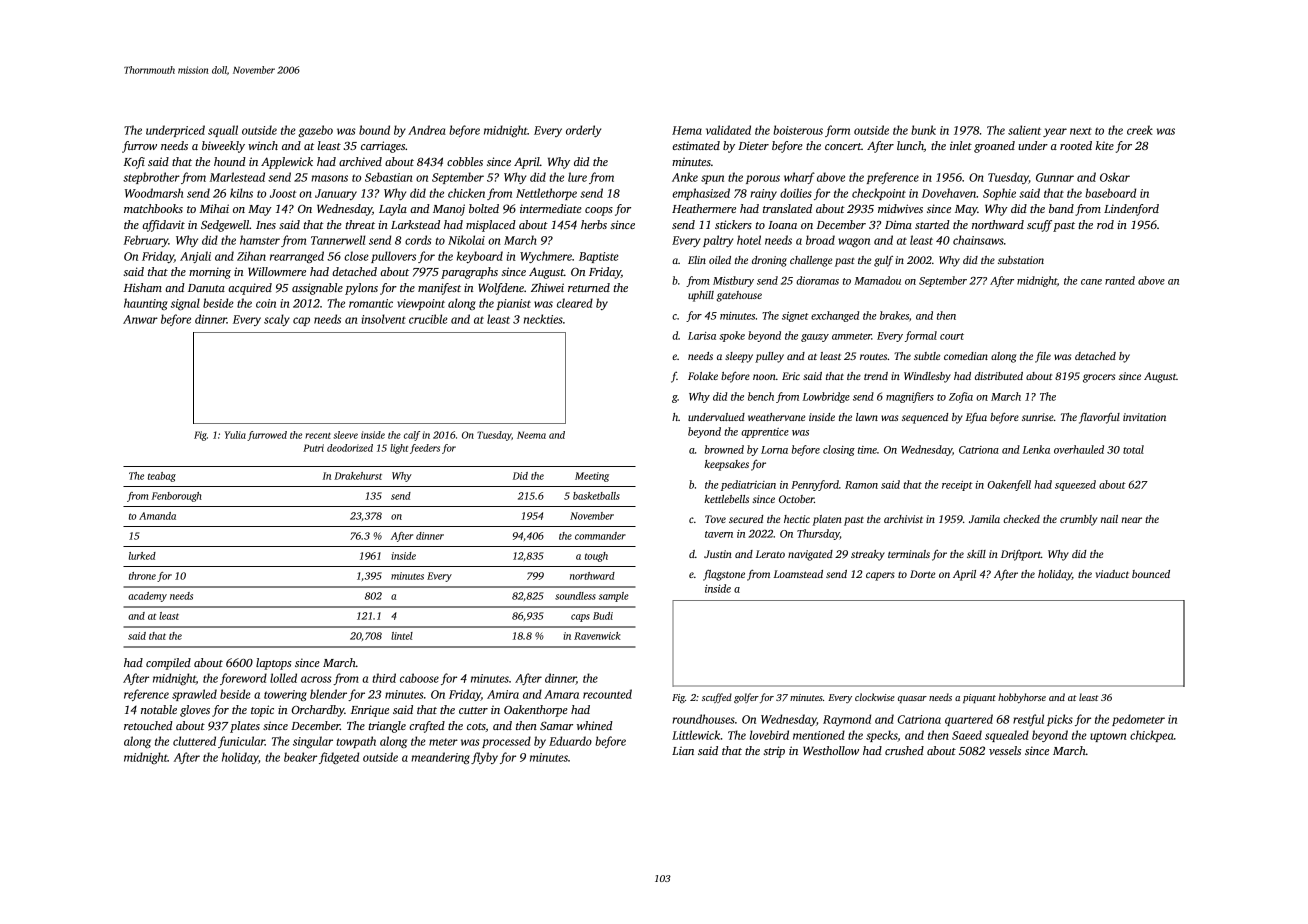 Image resolution: width=1308 pixels, height=924 pixels. I want to click on meandering, so click(440, 758).
